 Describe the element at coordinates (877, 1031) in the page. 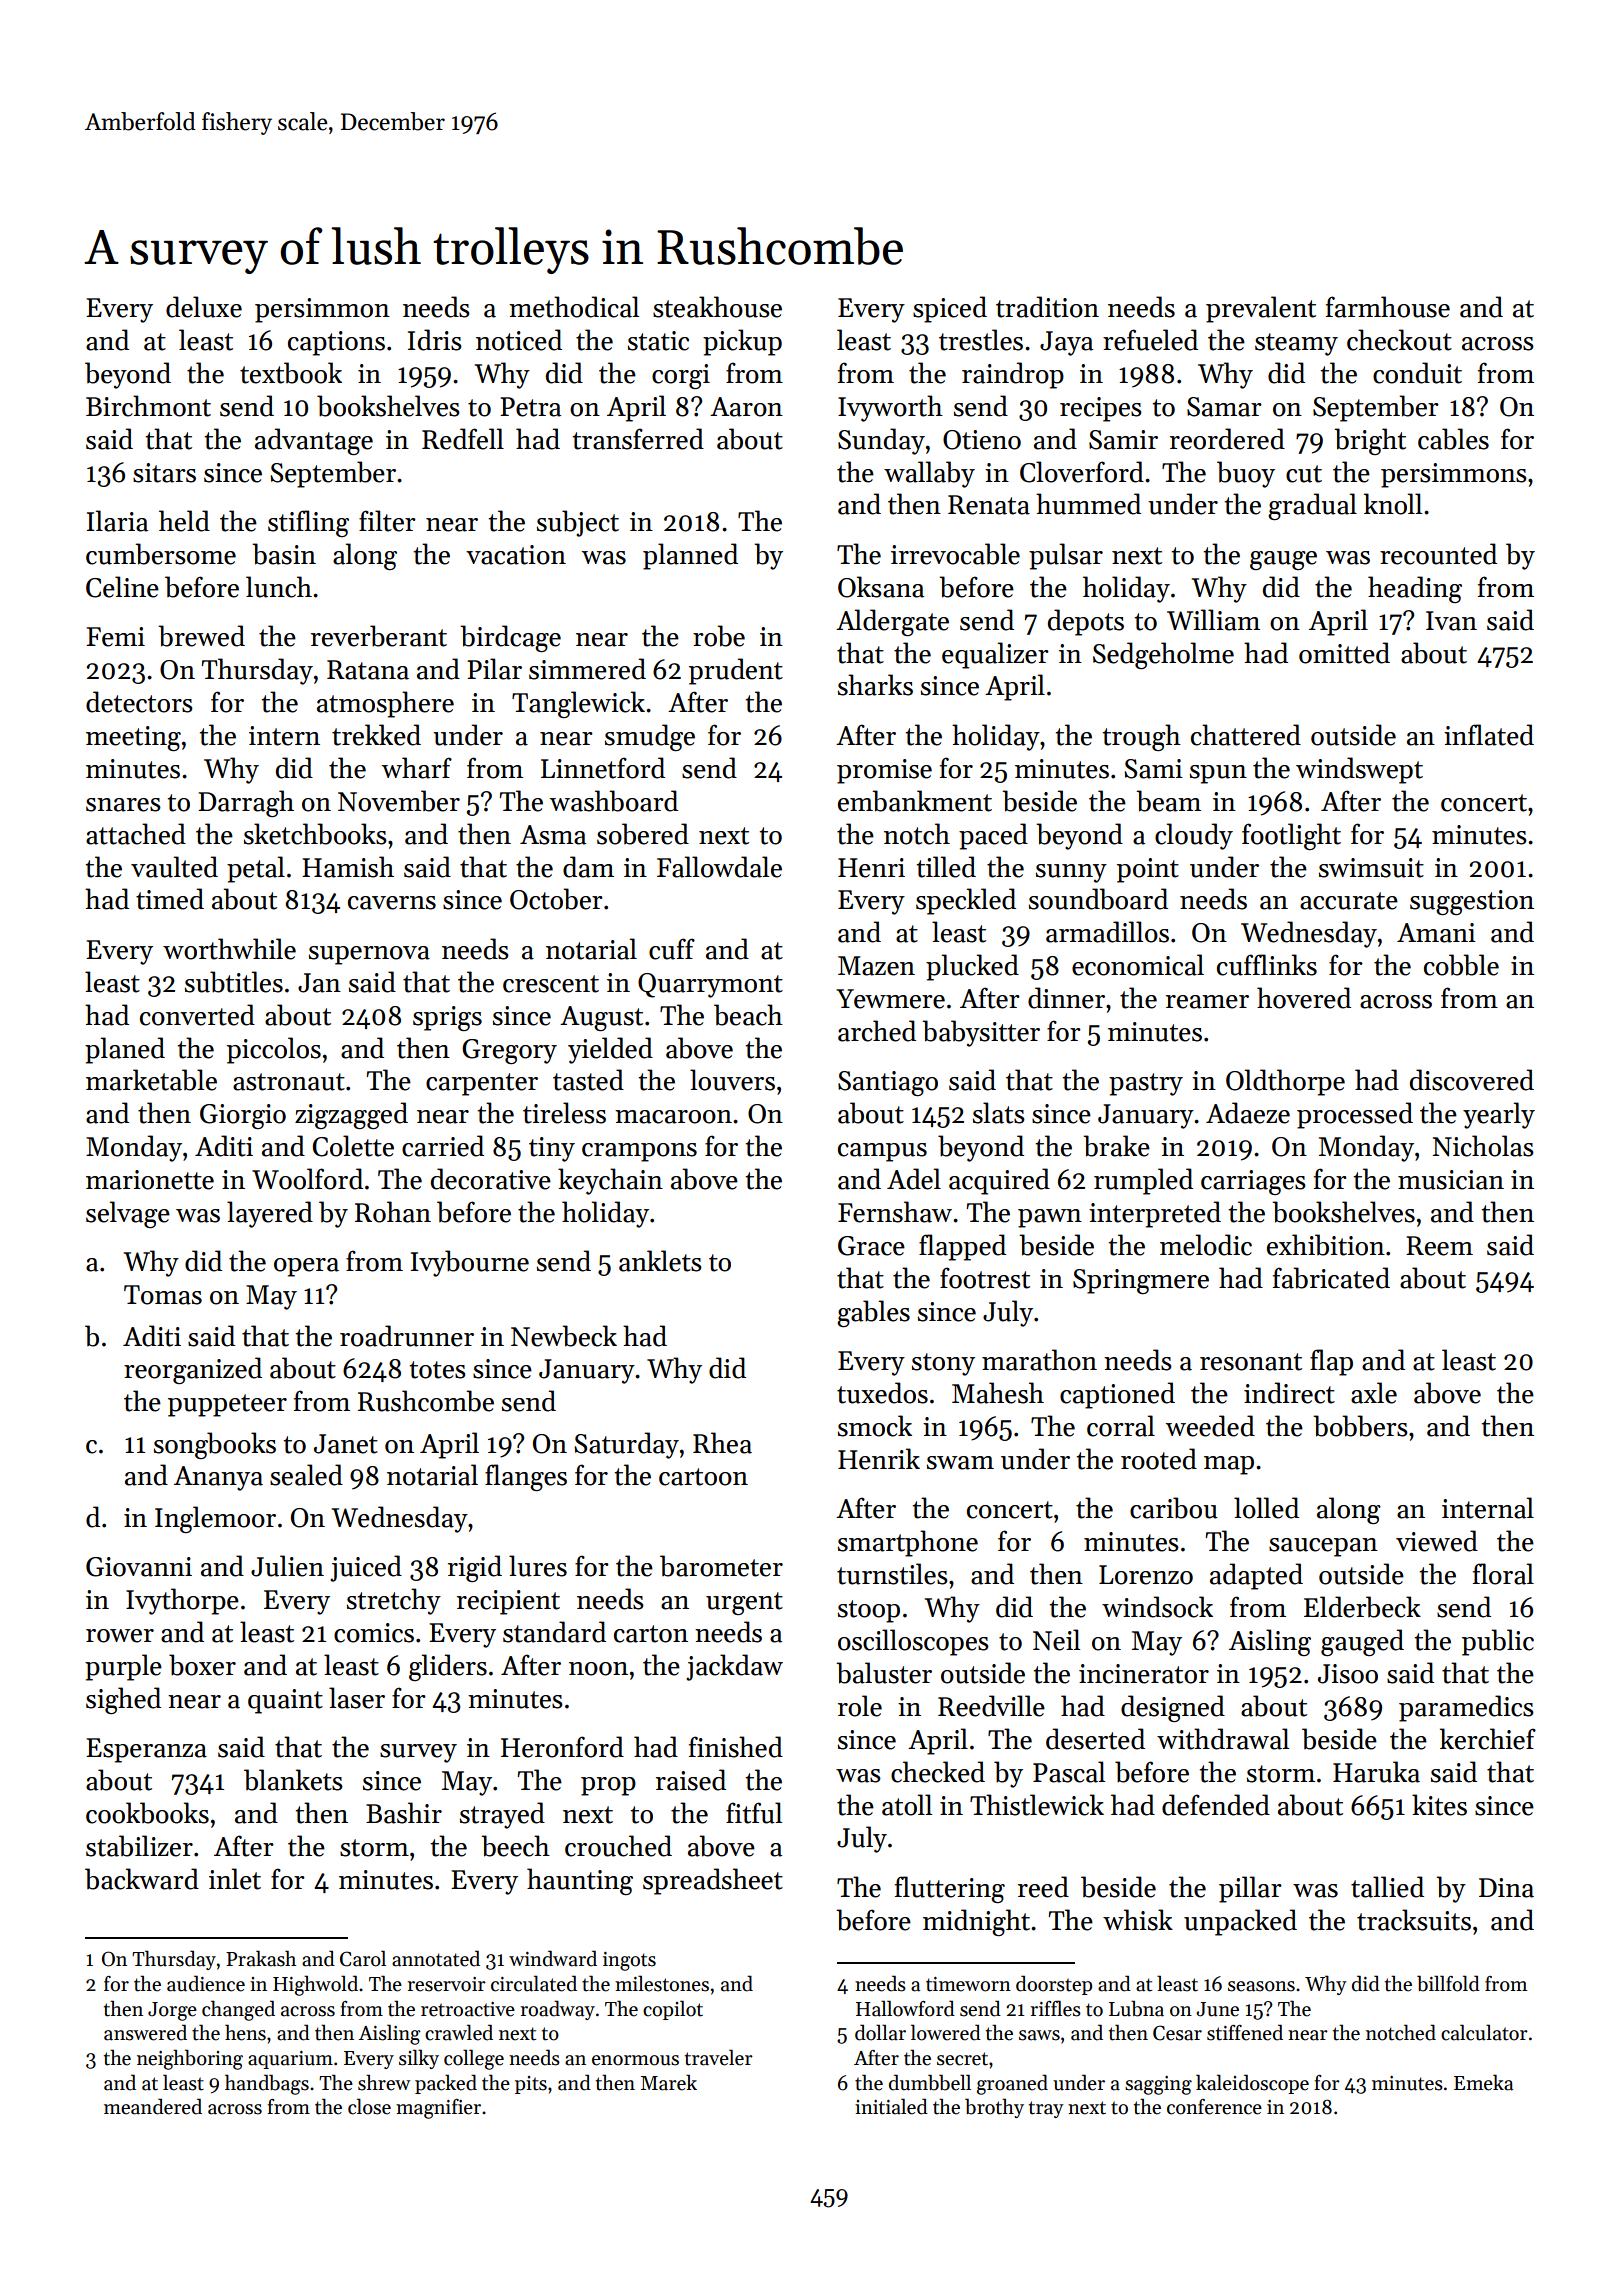

I see `arched` at that location.
